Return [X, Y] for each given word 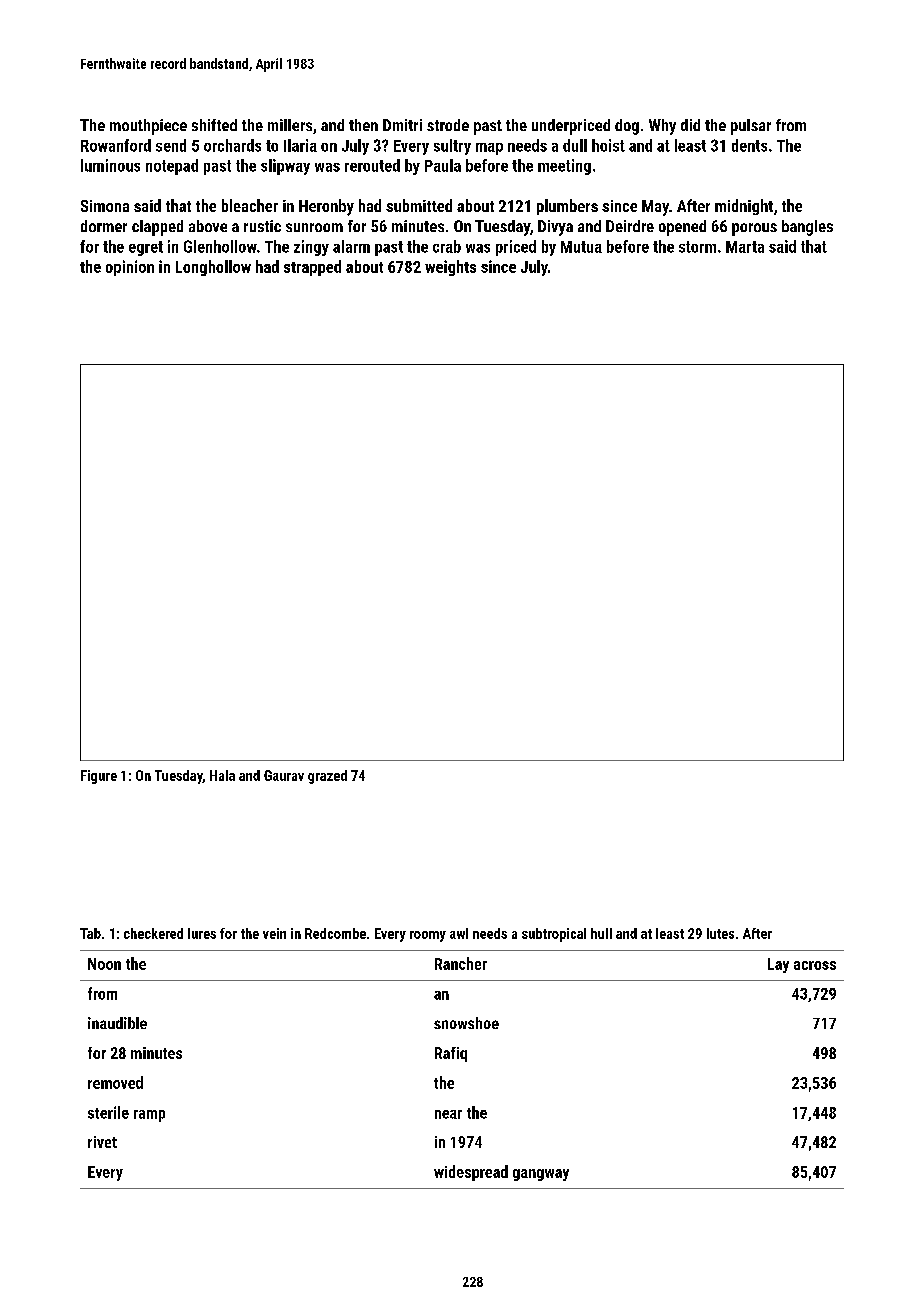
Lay [778, 965]
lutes [720, 933]
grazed [327, 777]
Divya [555, 228]
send [171, 145]
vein [274, 933]
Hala [222, 775]
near [448, 1114]
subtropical [554, 935]
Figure [99, 777]
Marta [745, 247]
